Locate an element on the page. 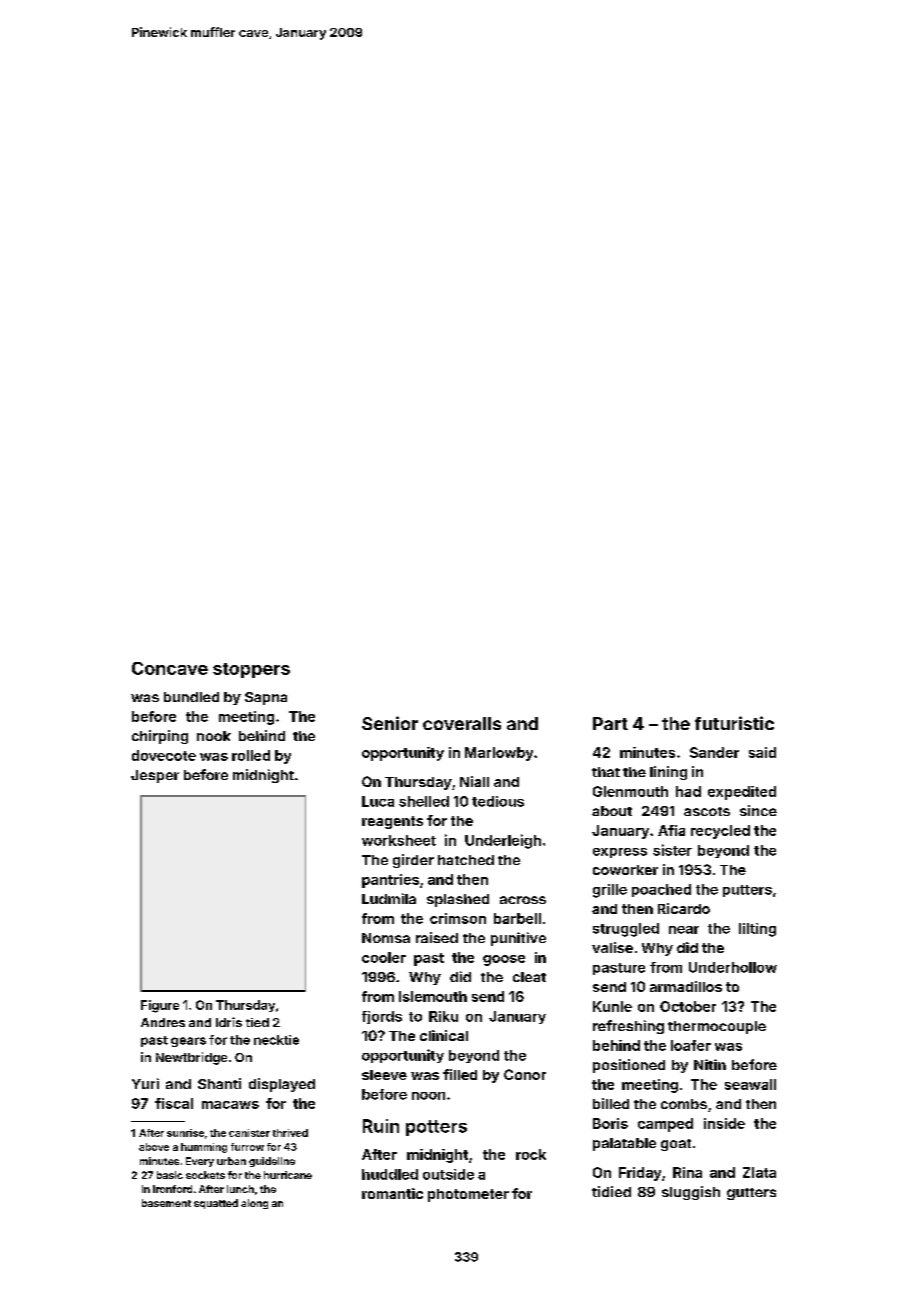 The height and width of the page is (1316, 908). Figure is located at coordinates (160, 1006).
